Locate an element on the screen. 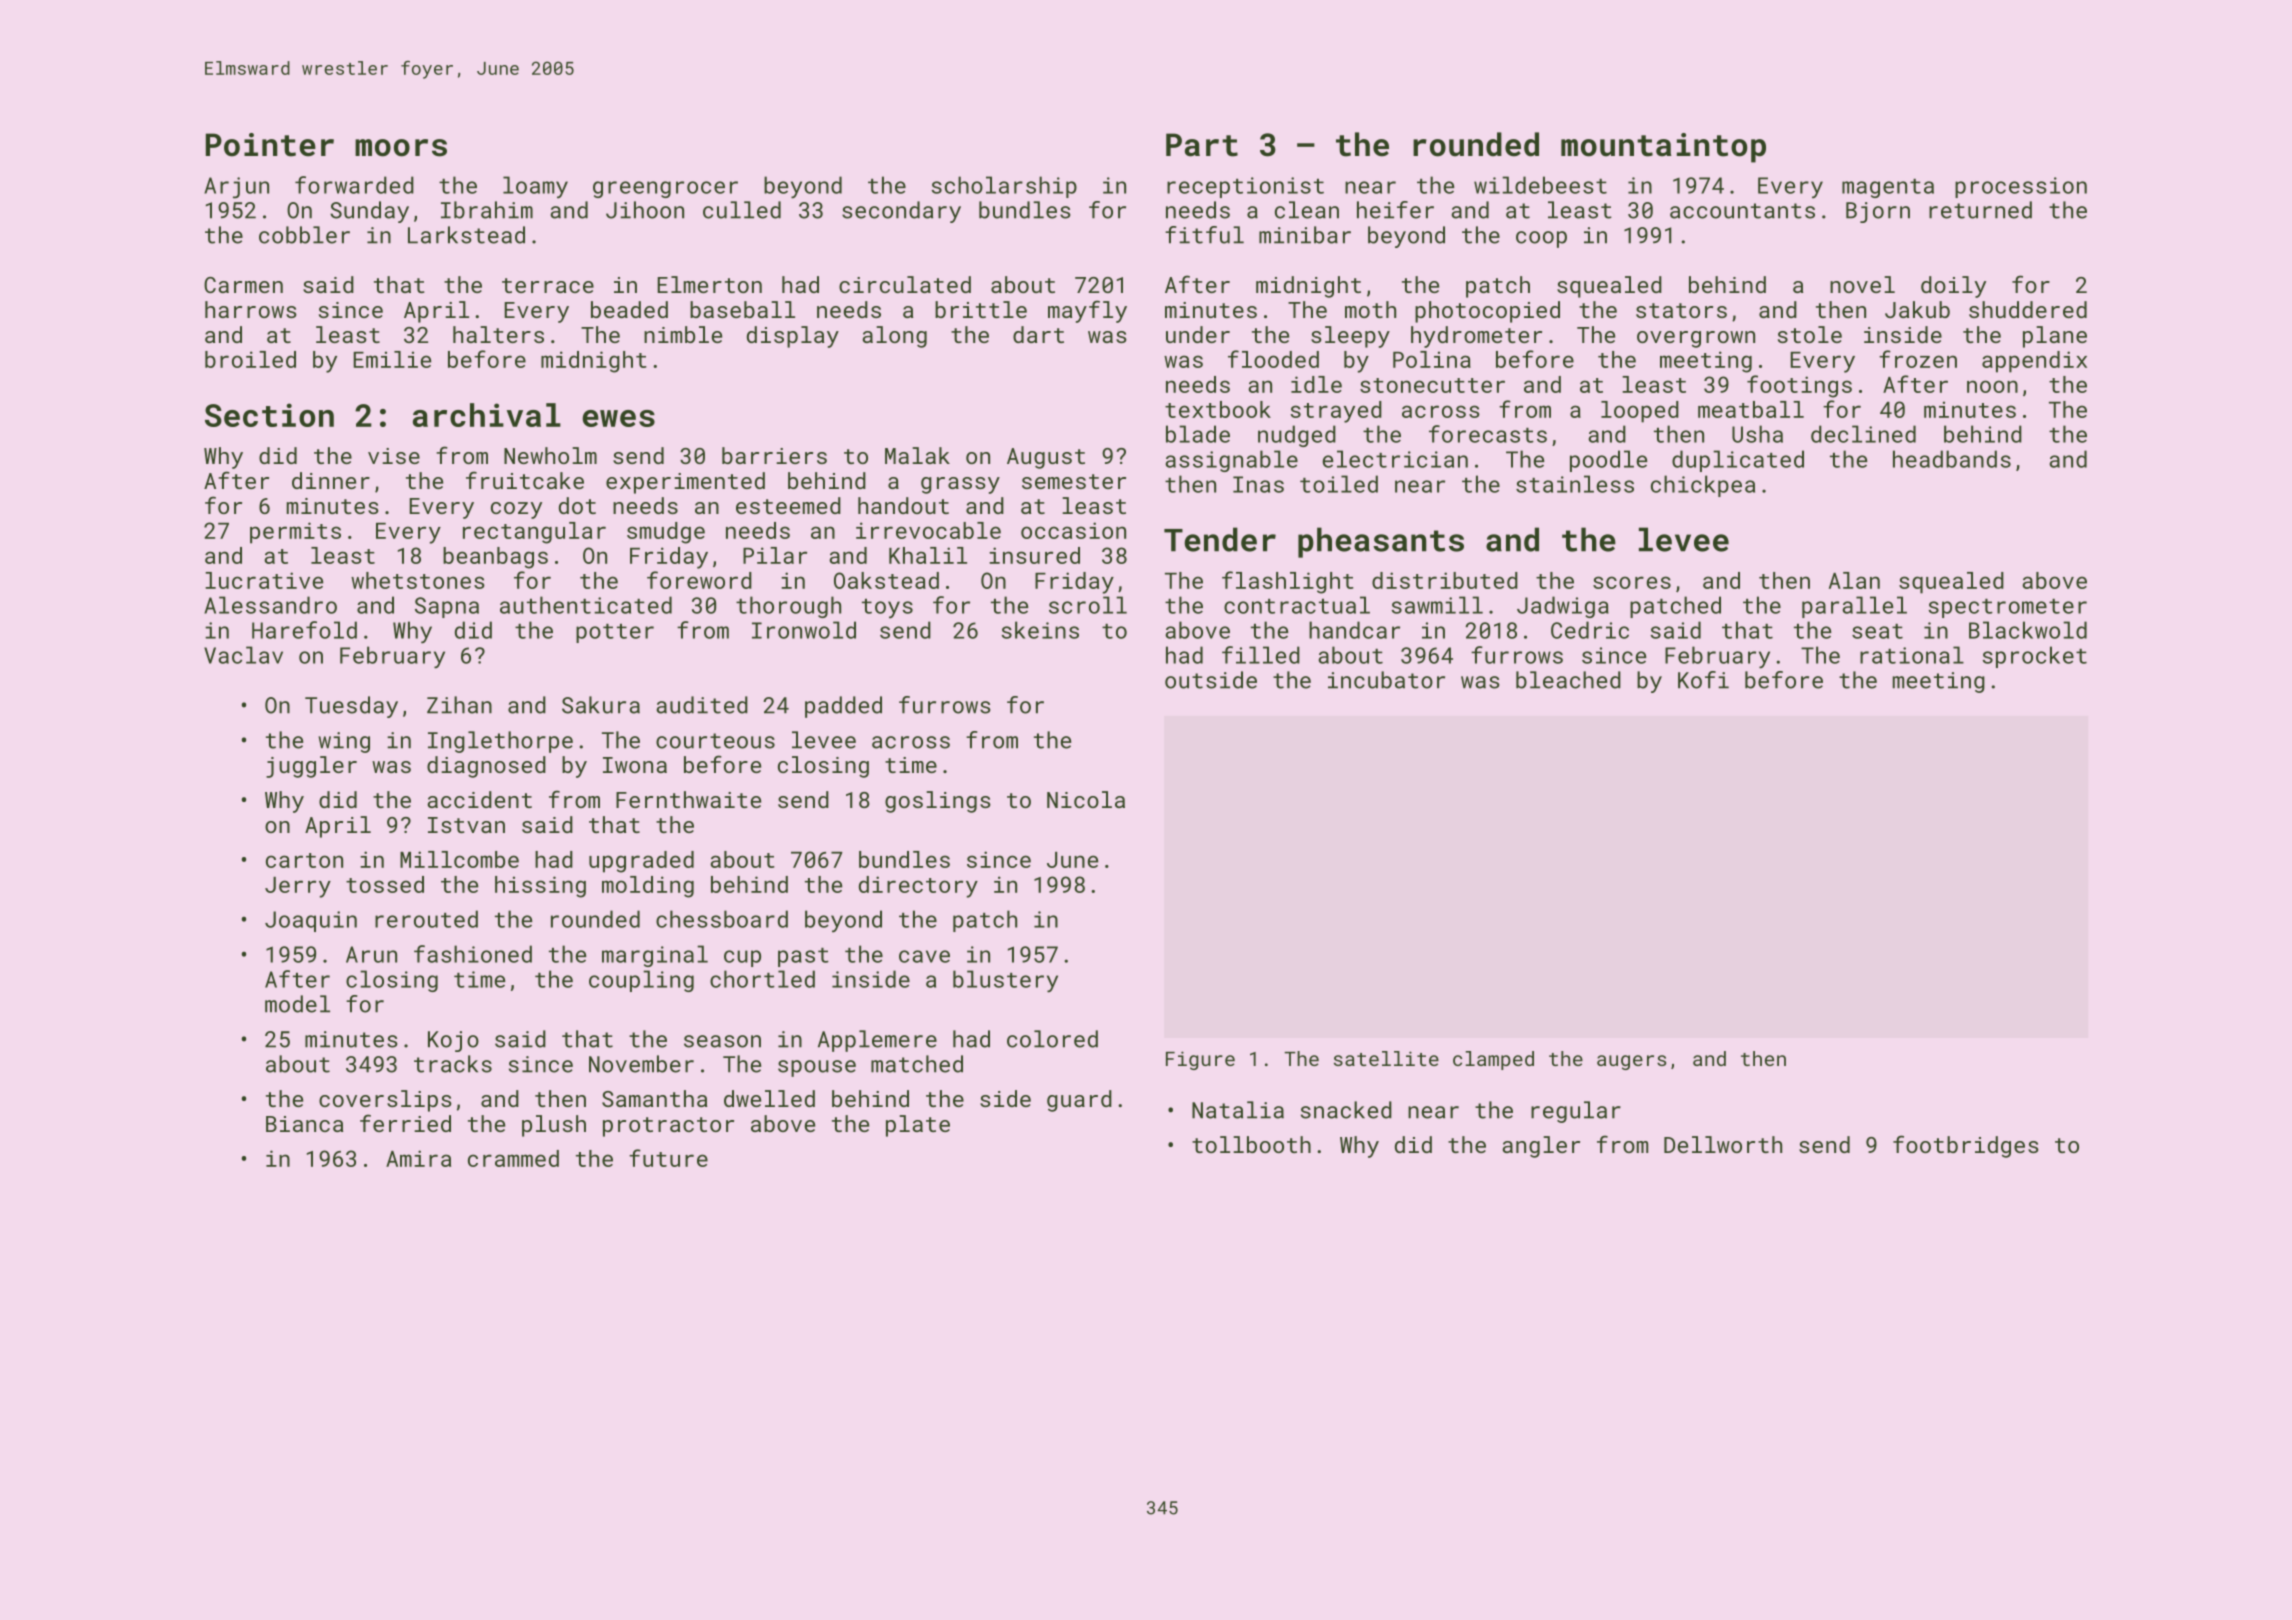  satellite is located at coordinates (1386, 1058).
